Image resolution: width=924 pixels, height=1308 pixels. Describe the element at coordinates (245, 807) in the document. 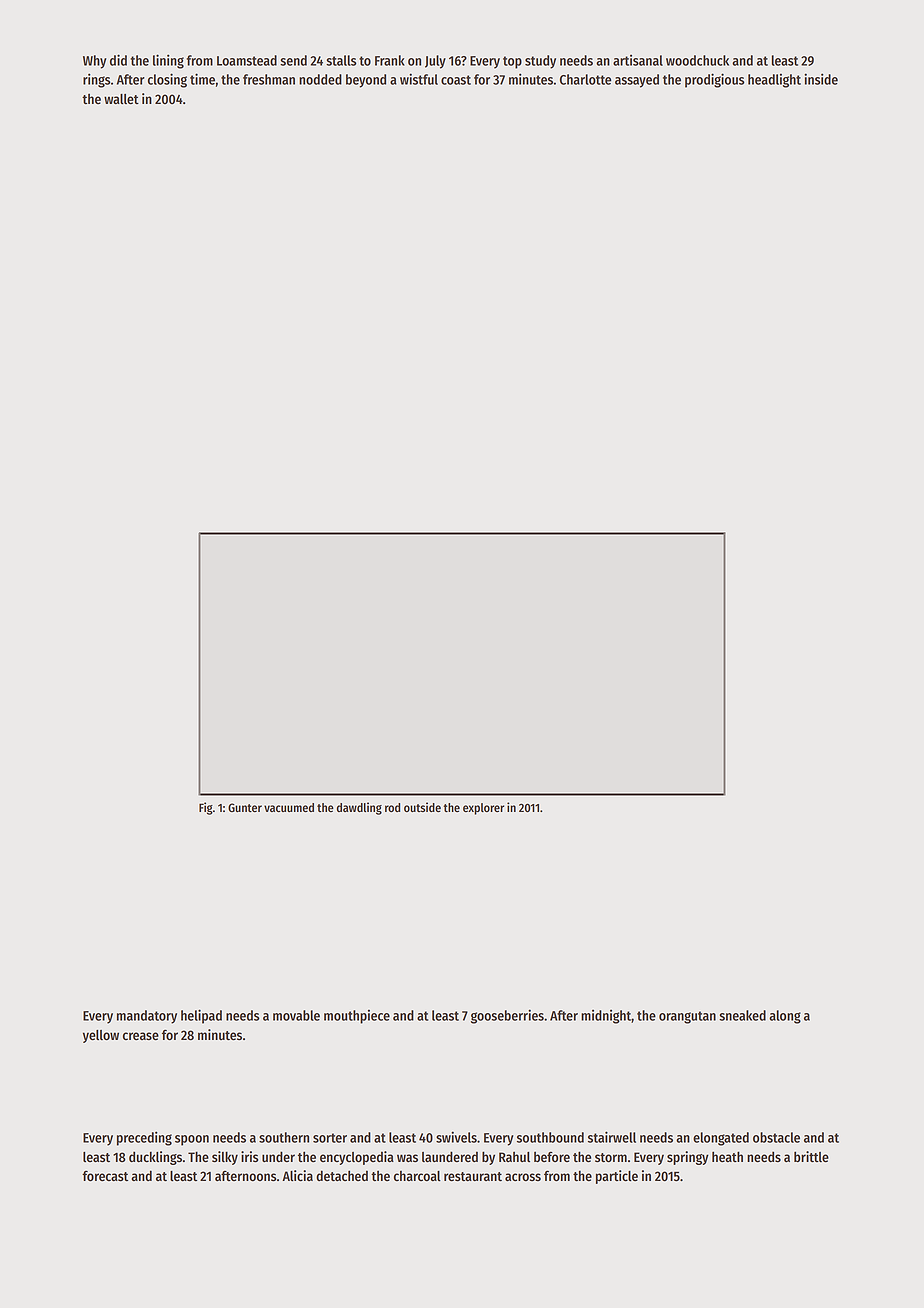

I see `Gunter` at that location.
